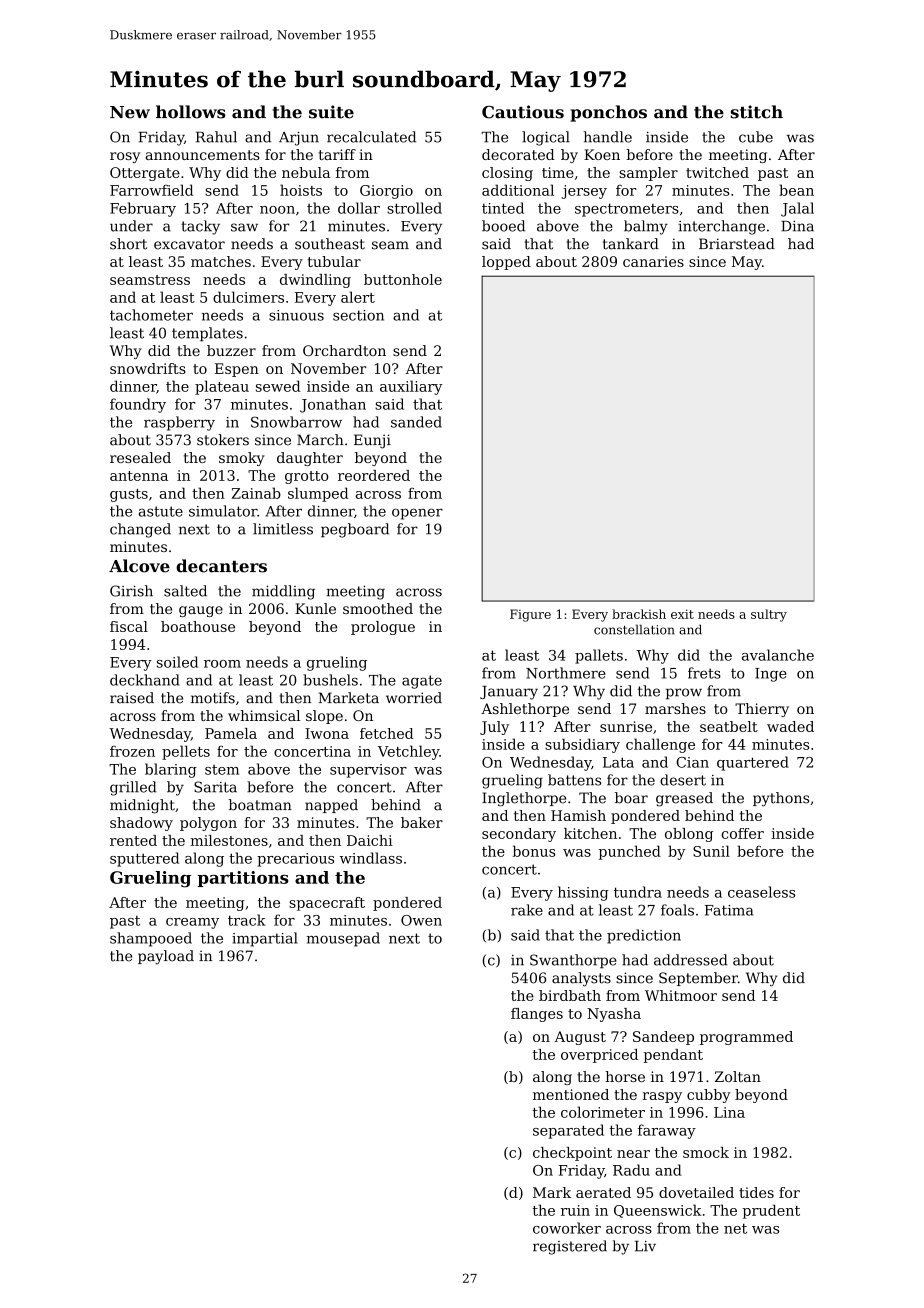 This screenshot has width=924, height=1308. What do you see at coordinates (509, 693) in the screenshot?
I see `January` at bounding box center [509, 693].
